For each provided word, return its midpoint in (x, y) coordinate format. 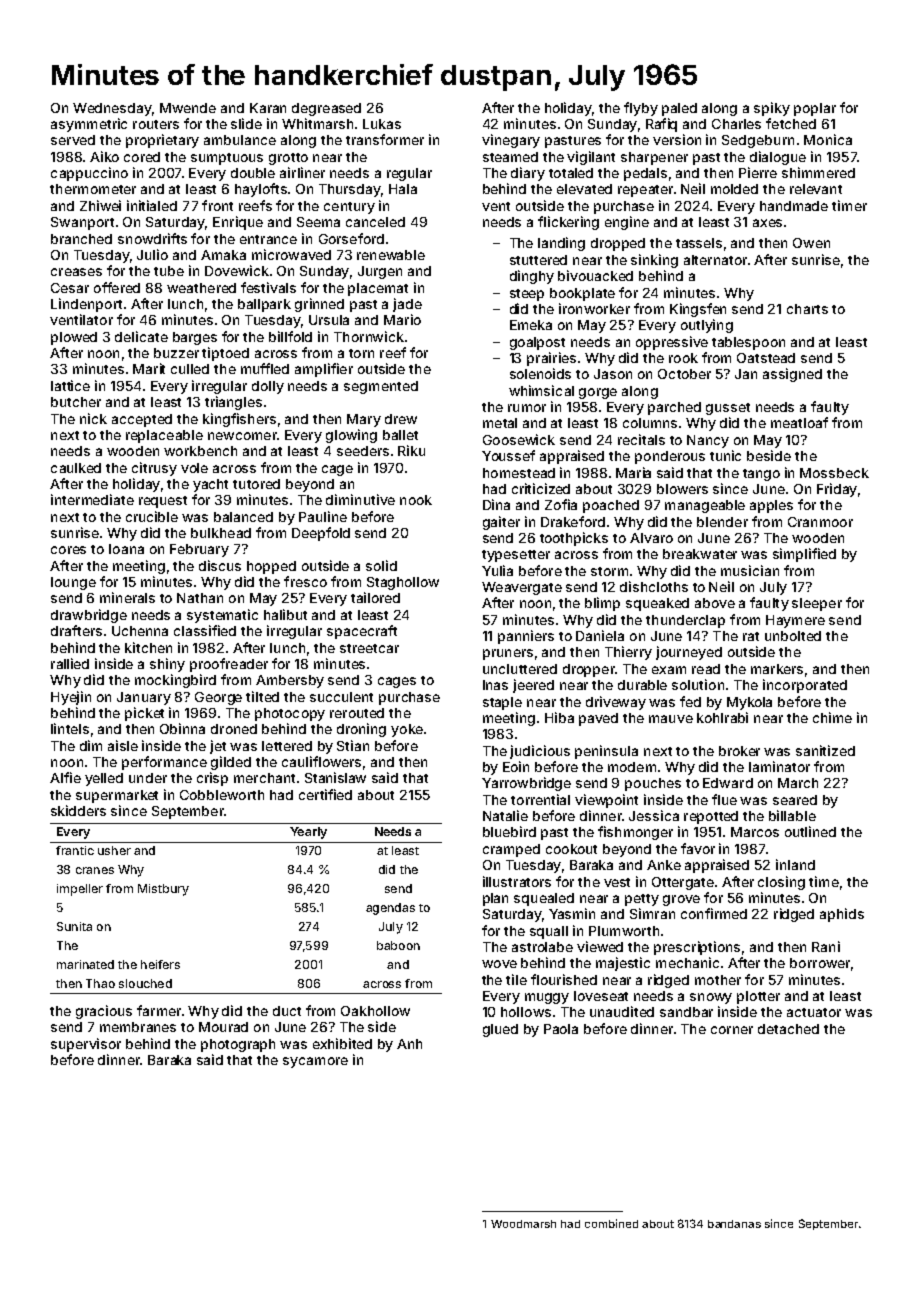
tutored (256, 484)
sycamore (315, 1062)
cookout (571, 849)
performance (164, 763)
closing (781, 883)
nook (416, 500)
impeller (80, 890)
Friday (837, 490)
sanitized (825, 750)
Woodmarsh (523, 1224)
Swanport (82, 223)
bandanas (734, 1224)
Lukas (382, 124)
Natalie (505, 815)
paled (679, 109)
